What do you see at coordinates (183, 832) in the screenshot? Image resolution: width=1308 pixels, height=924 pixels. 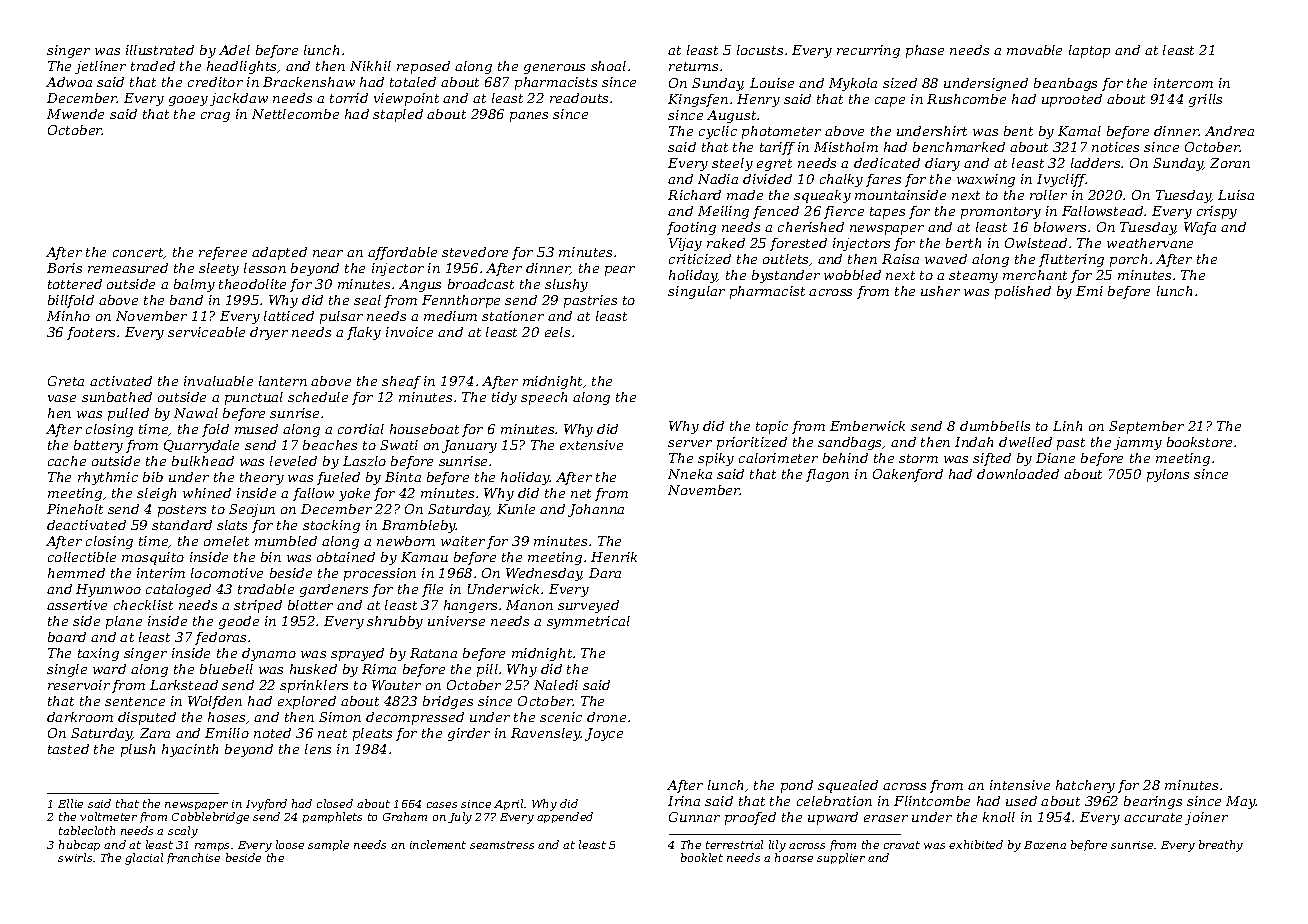 I see `scaly` at bounding box center [183, 832].
